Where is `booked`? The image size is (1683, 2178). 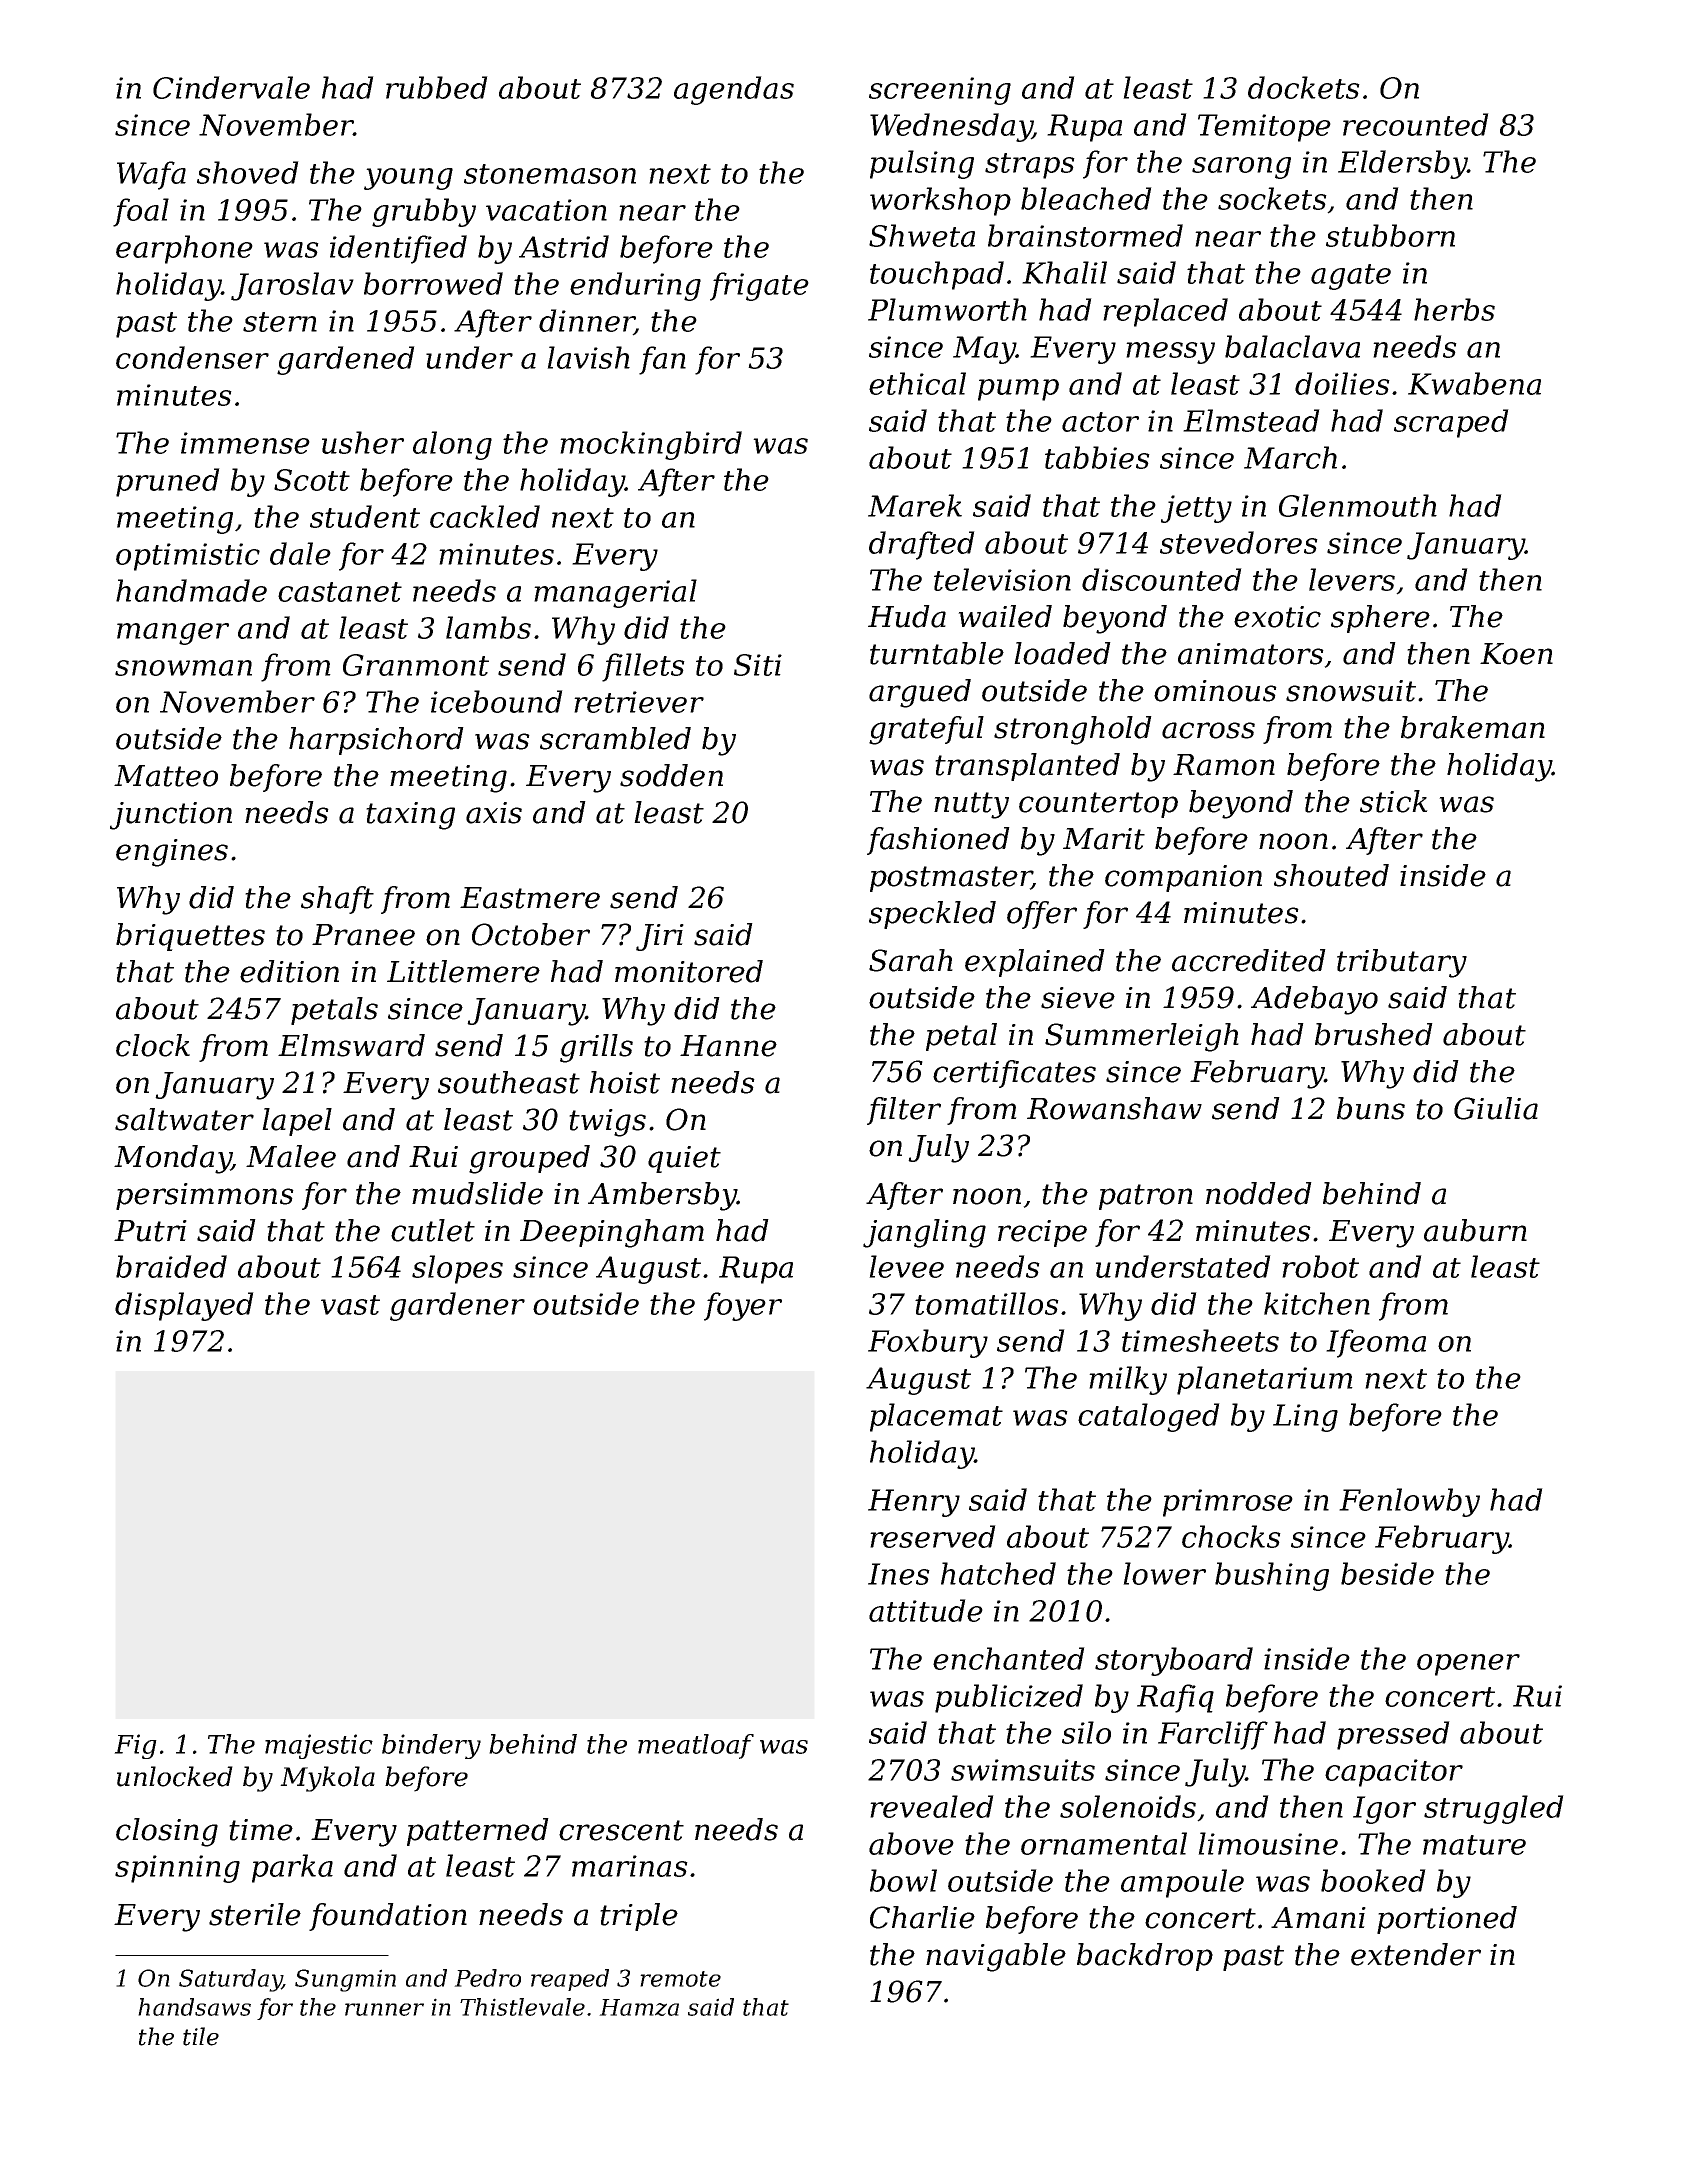
booked is located at coordinates (1373, 1880).
